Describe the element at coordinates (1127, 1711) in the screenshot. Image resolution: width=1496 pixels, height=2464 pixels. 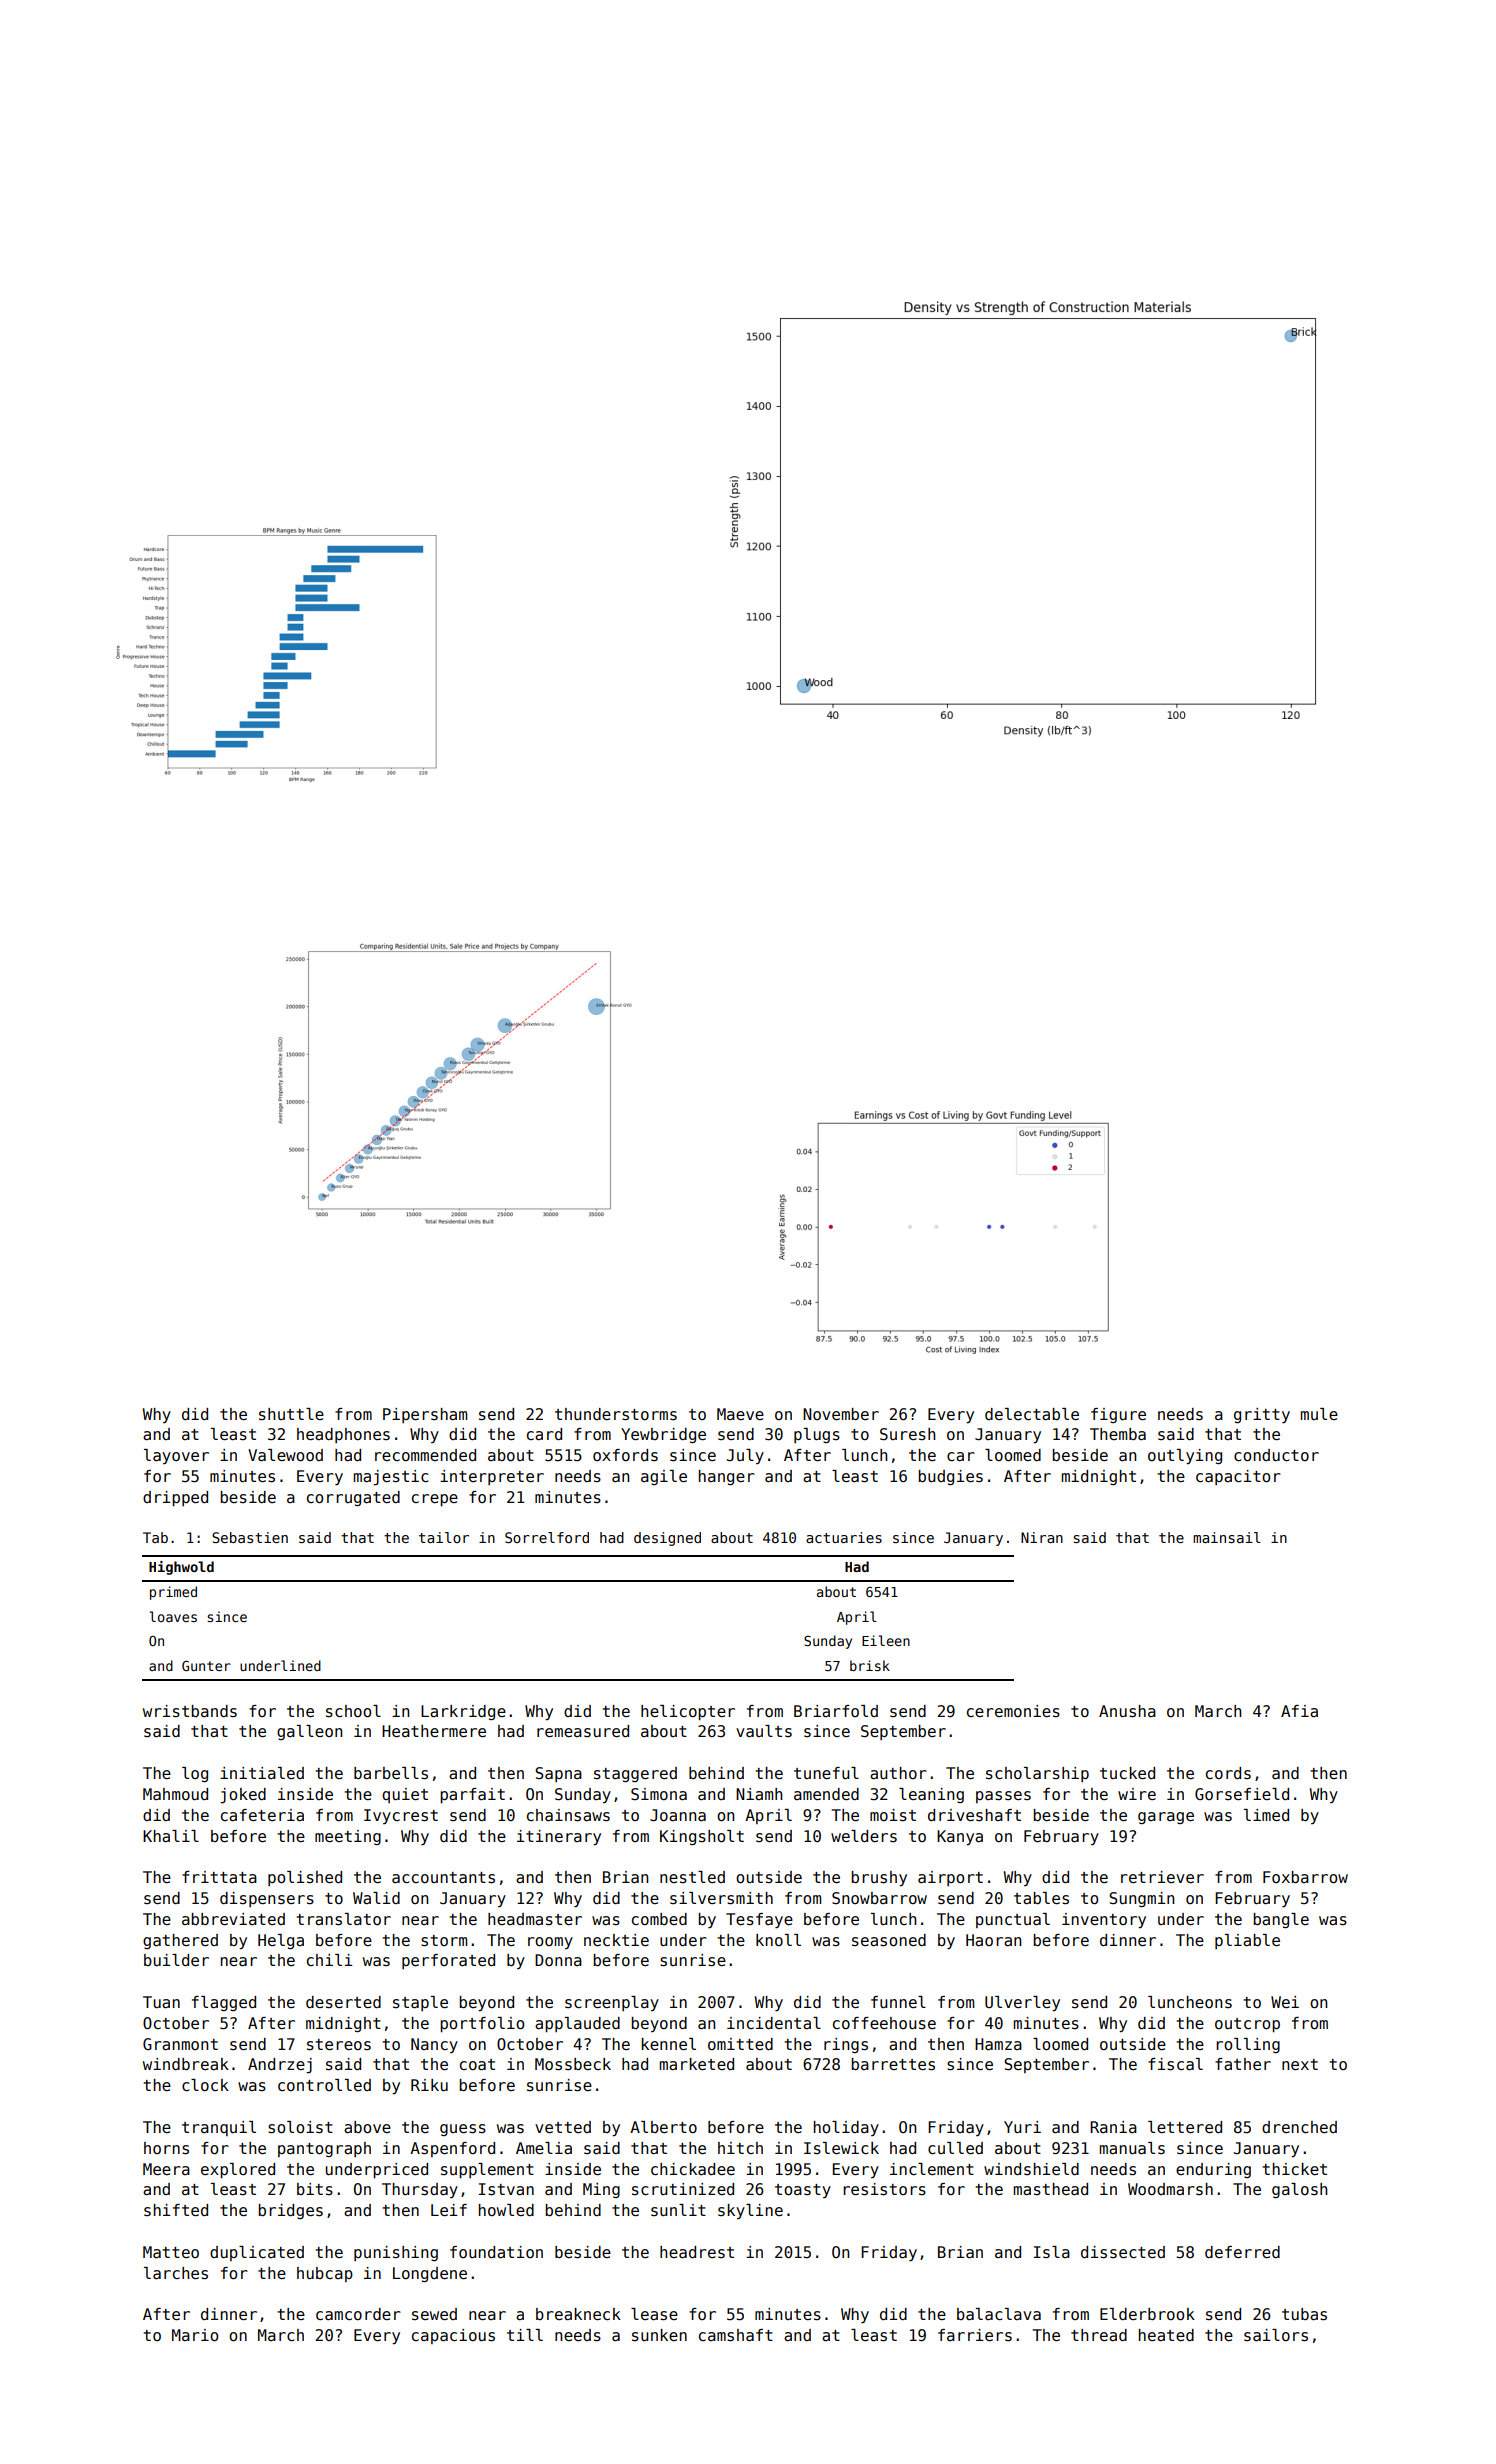
I see `Anusha` at that location.
